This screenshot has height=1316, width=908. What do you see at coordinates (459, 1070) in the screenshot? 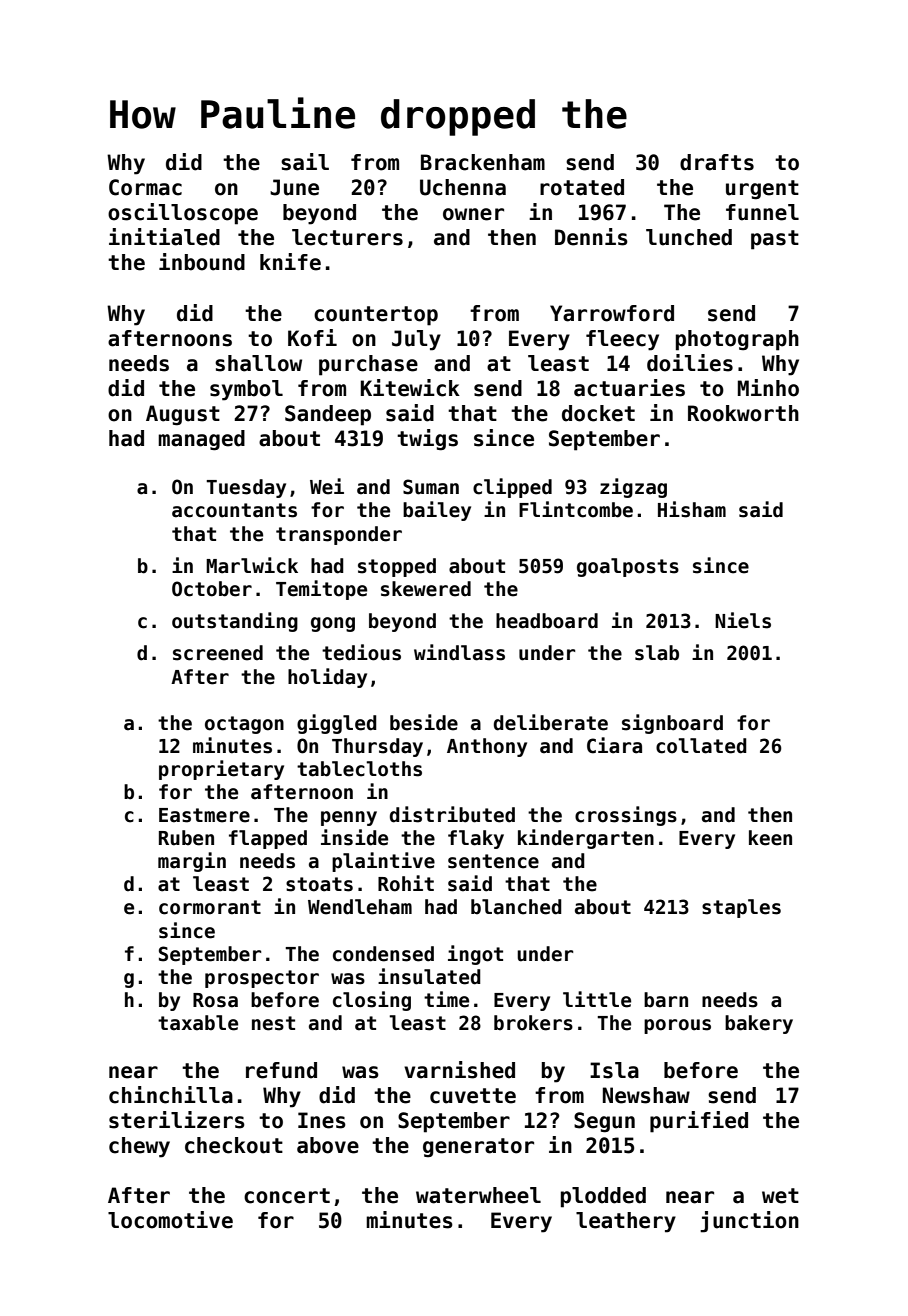
I see `varnished` at bounding box center [459, 1070].
